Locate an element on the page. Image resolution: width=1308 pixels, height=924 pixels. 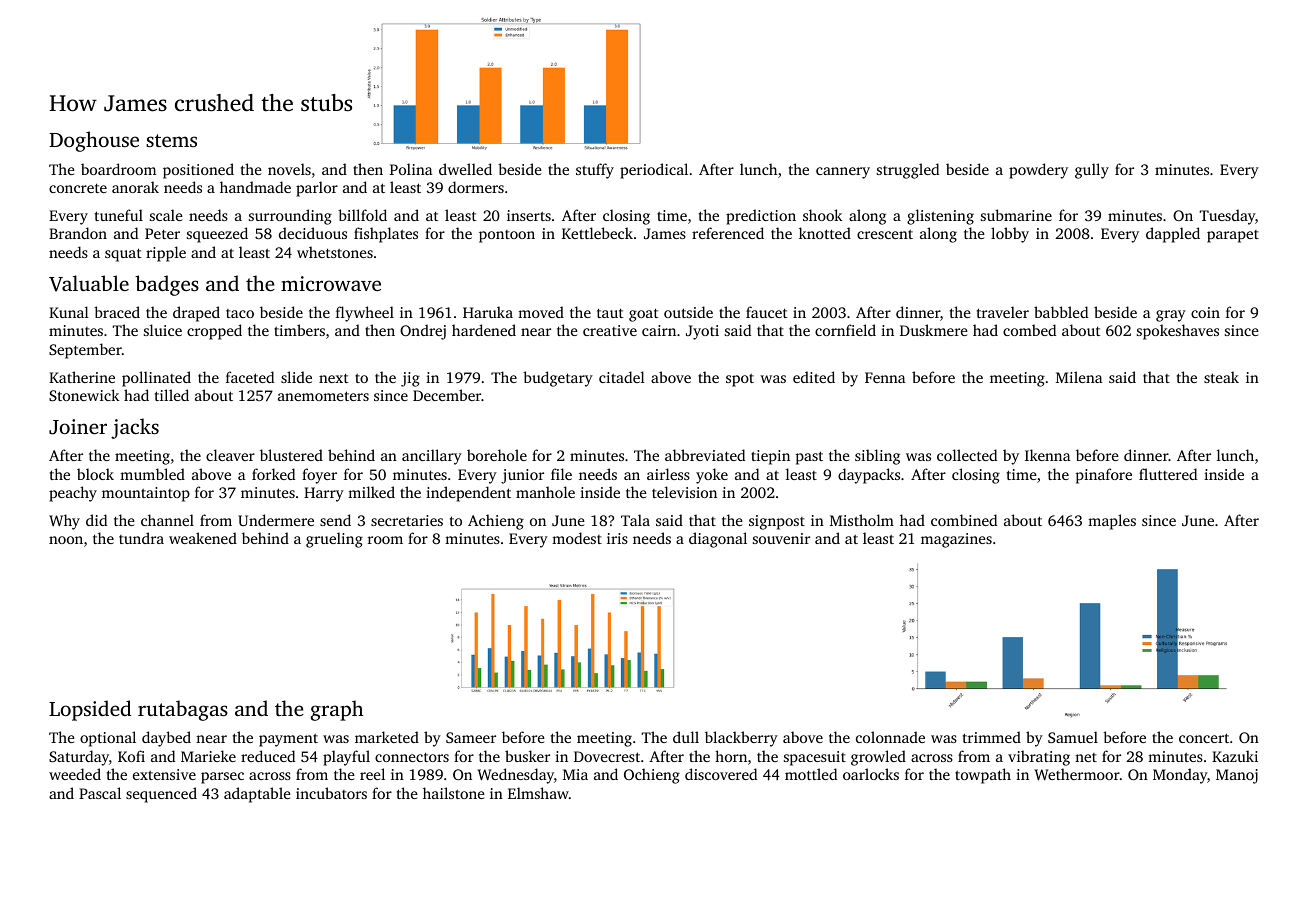
badges is located at coordinates (167, 285).
